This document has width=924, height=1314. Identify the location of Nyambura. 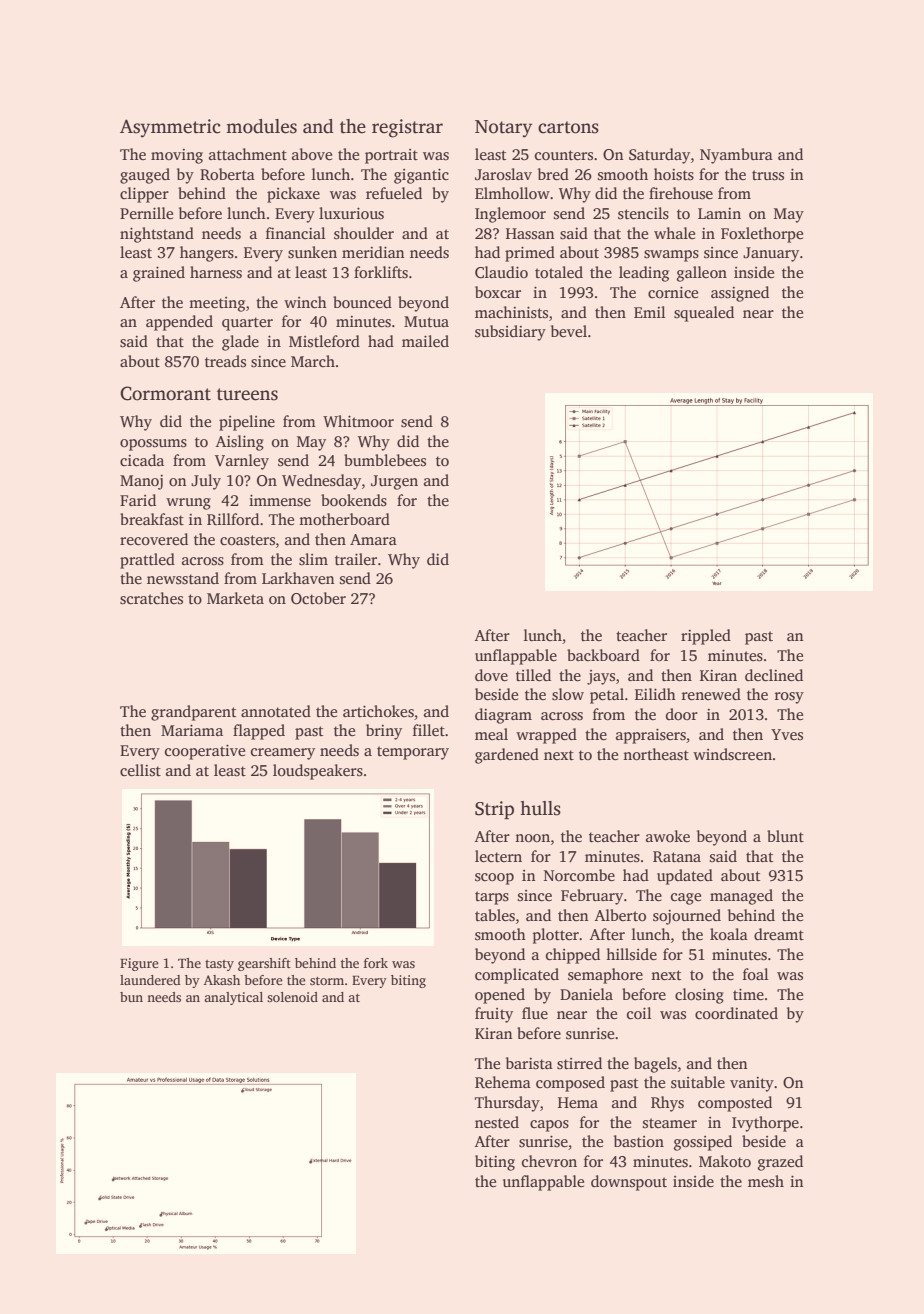
(736, 156).
